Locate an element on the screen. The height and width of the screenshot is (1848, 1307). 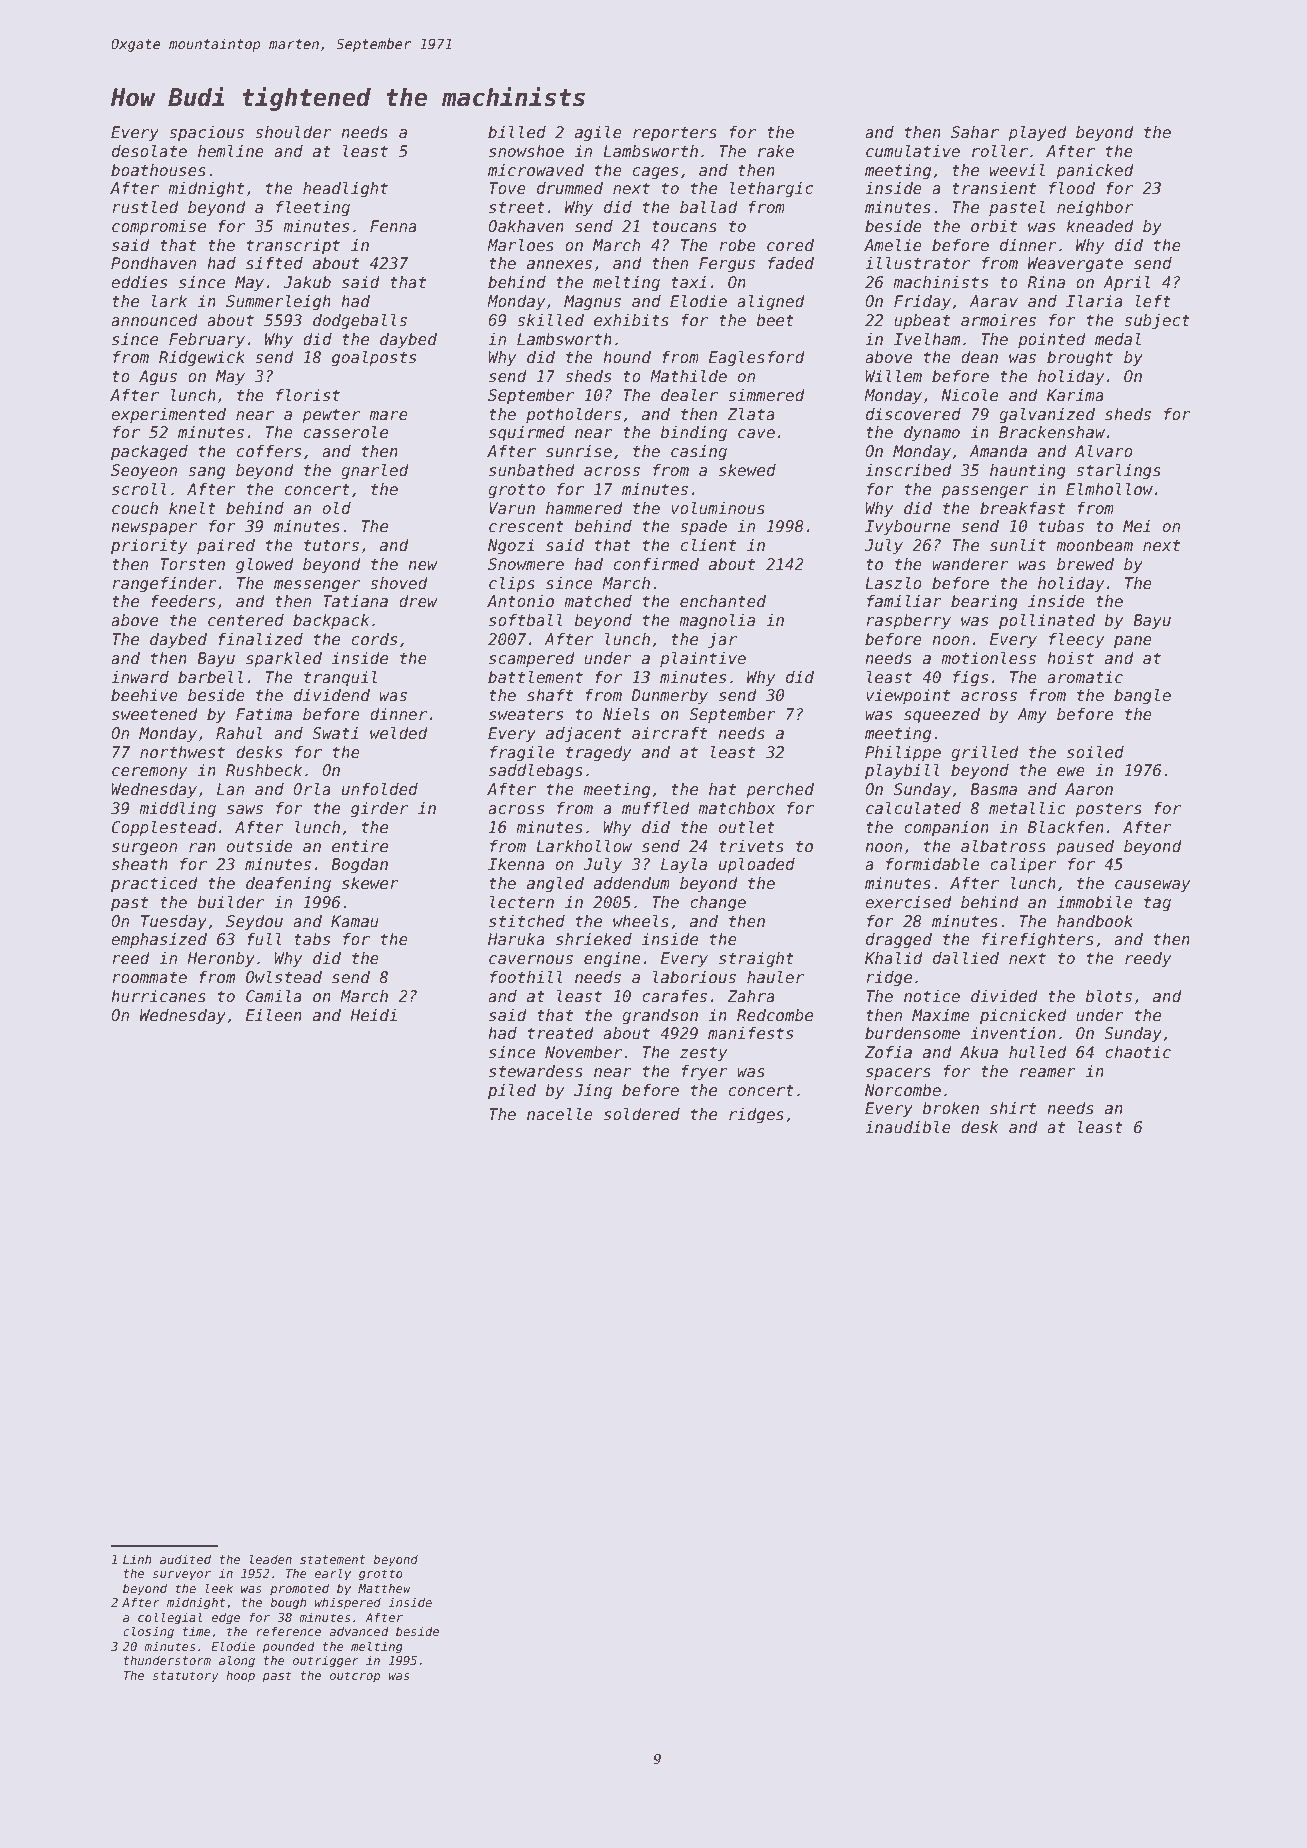
sunlit is located at coordinates (1018, 545).
